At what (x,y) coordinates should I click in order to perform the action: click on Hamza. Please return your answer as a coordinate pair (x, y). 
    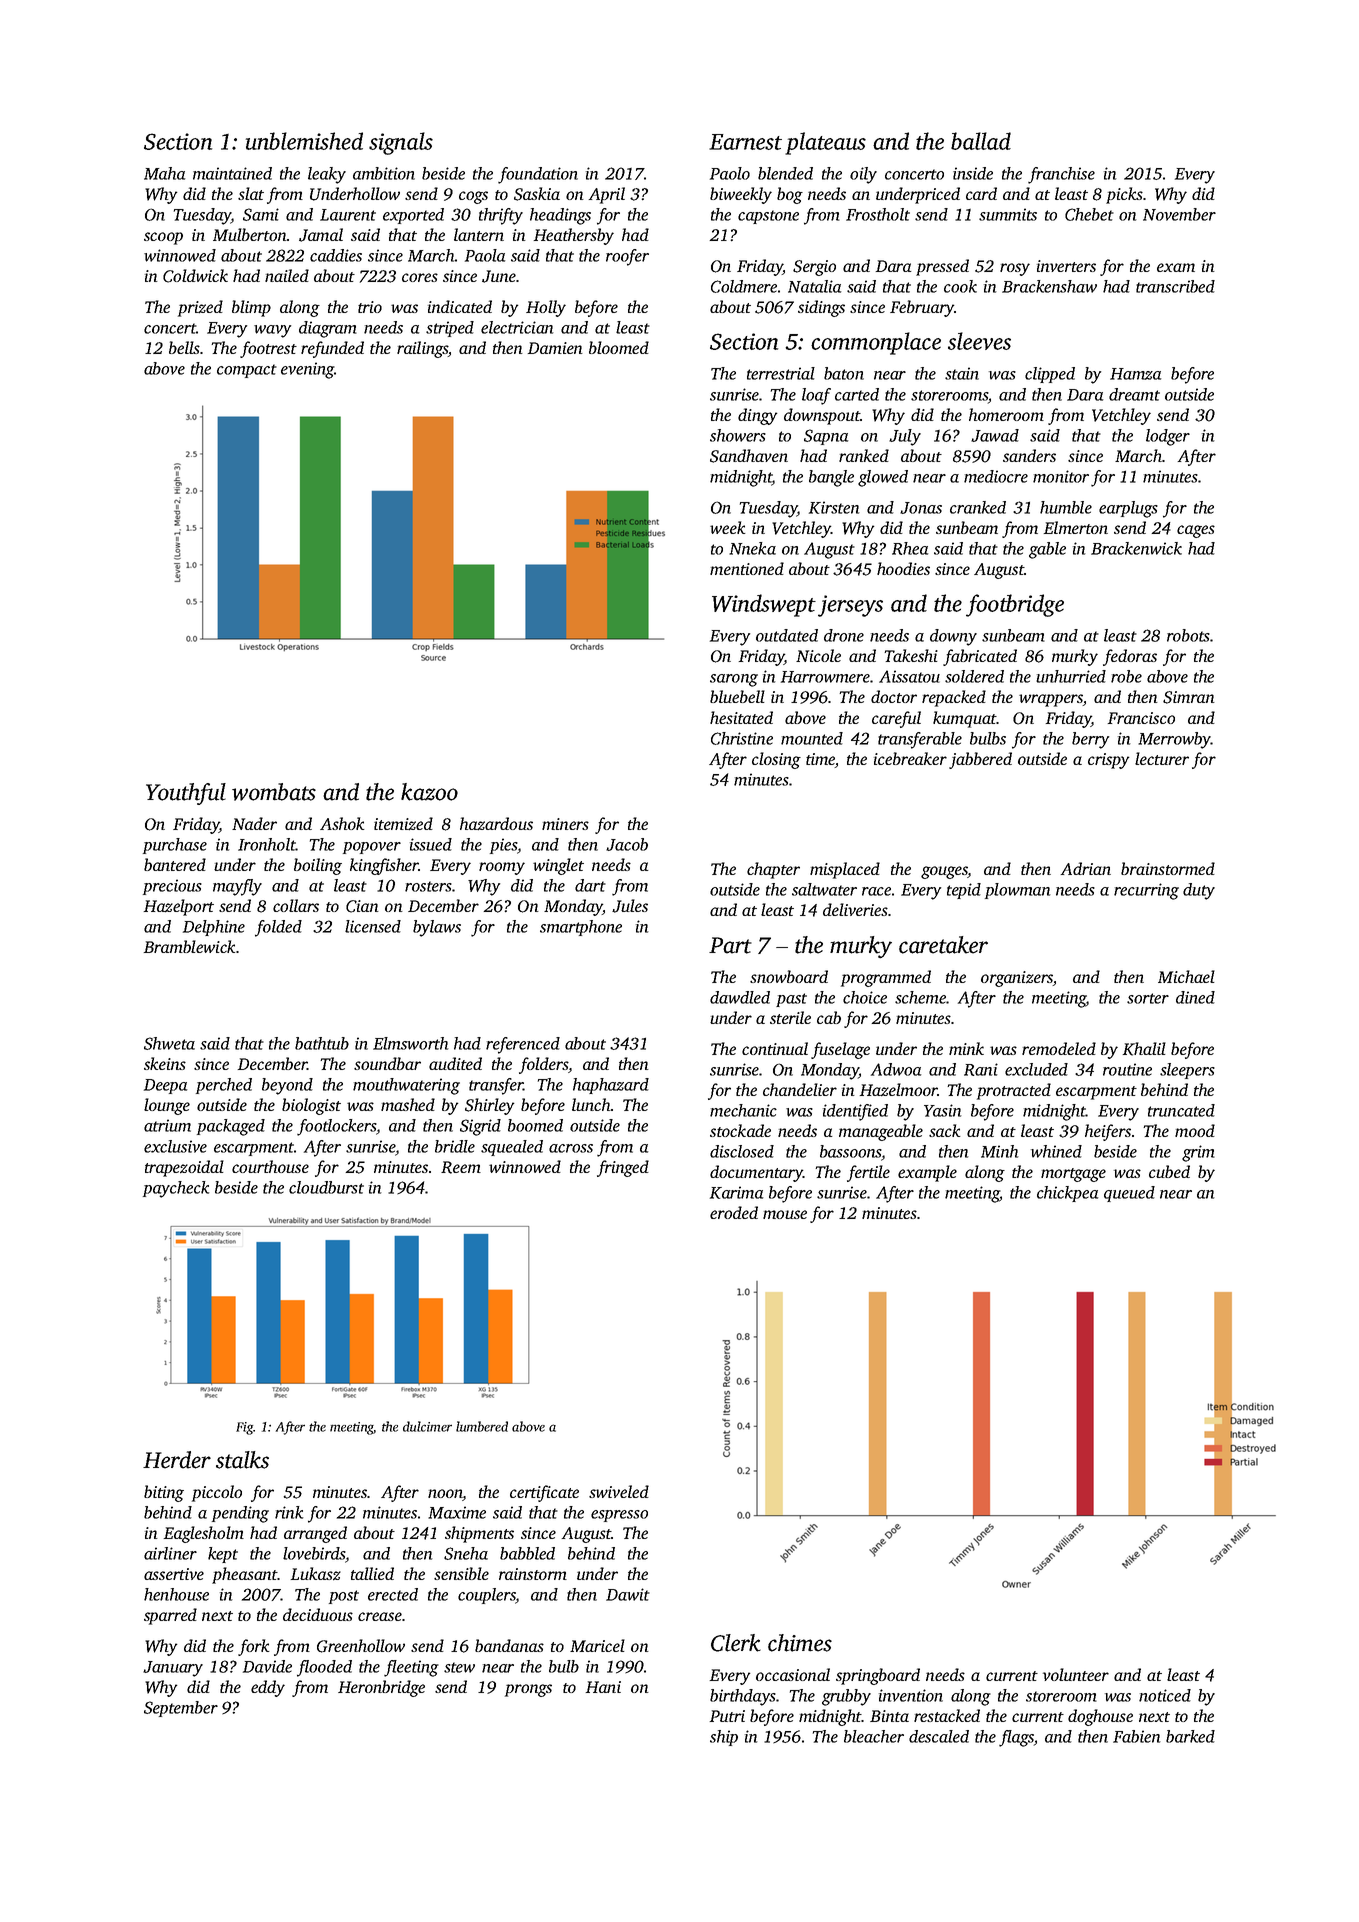
    Looking at the image, I should click on (1135, 374).
